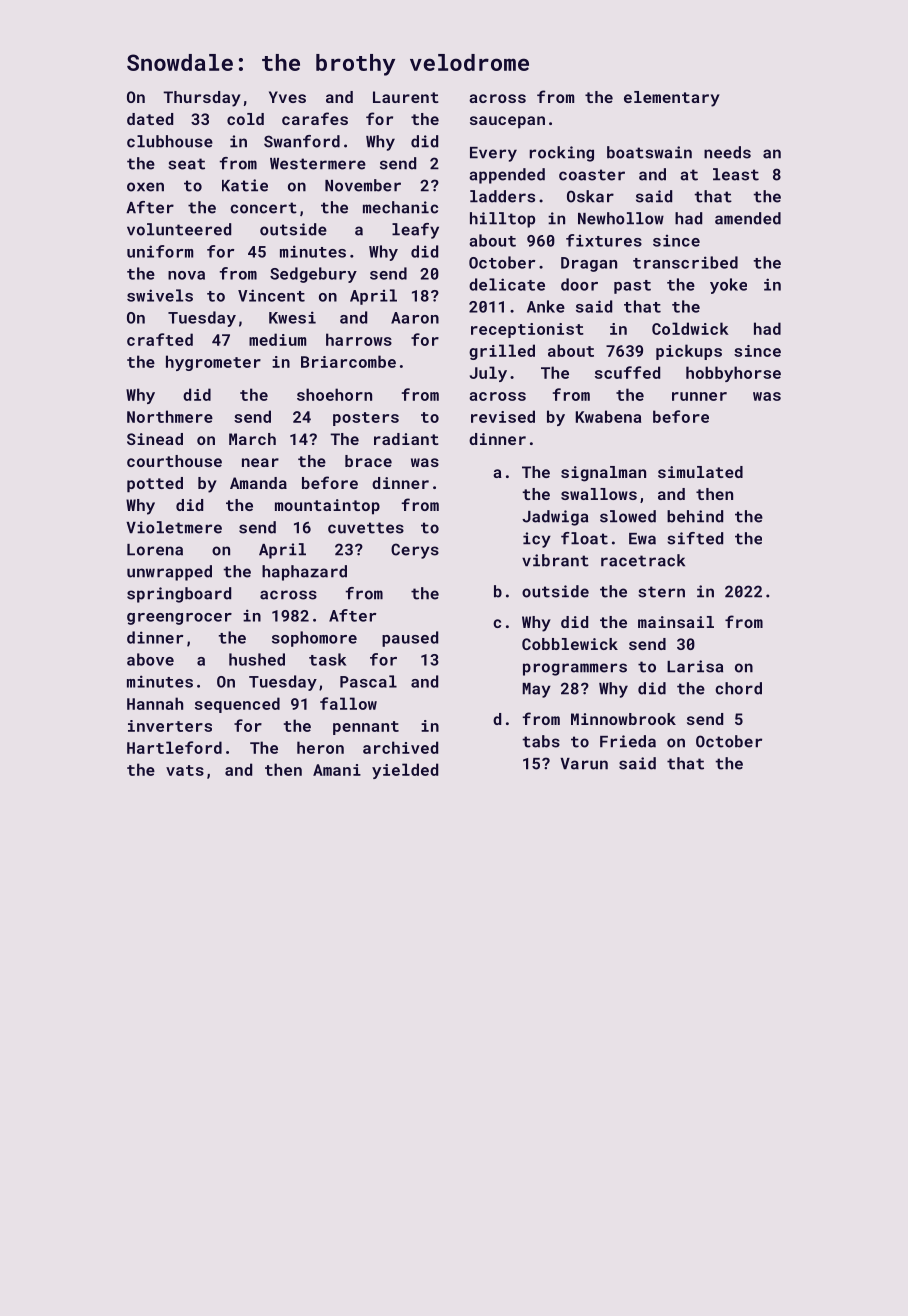 Image resolution: width=908 pixels, height=1316 pixels. What do you see at coordinates (507, 122) in the document?
I see `saucepan` at bounding box center [507, 122].
